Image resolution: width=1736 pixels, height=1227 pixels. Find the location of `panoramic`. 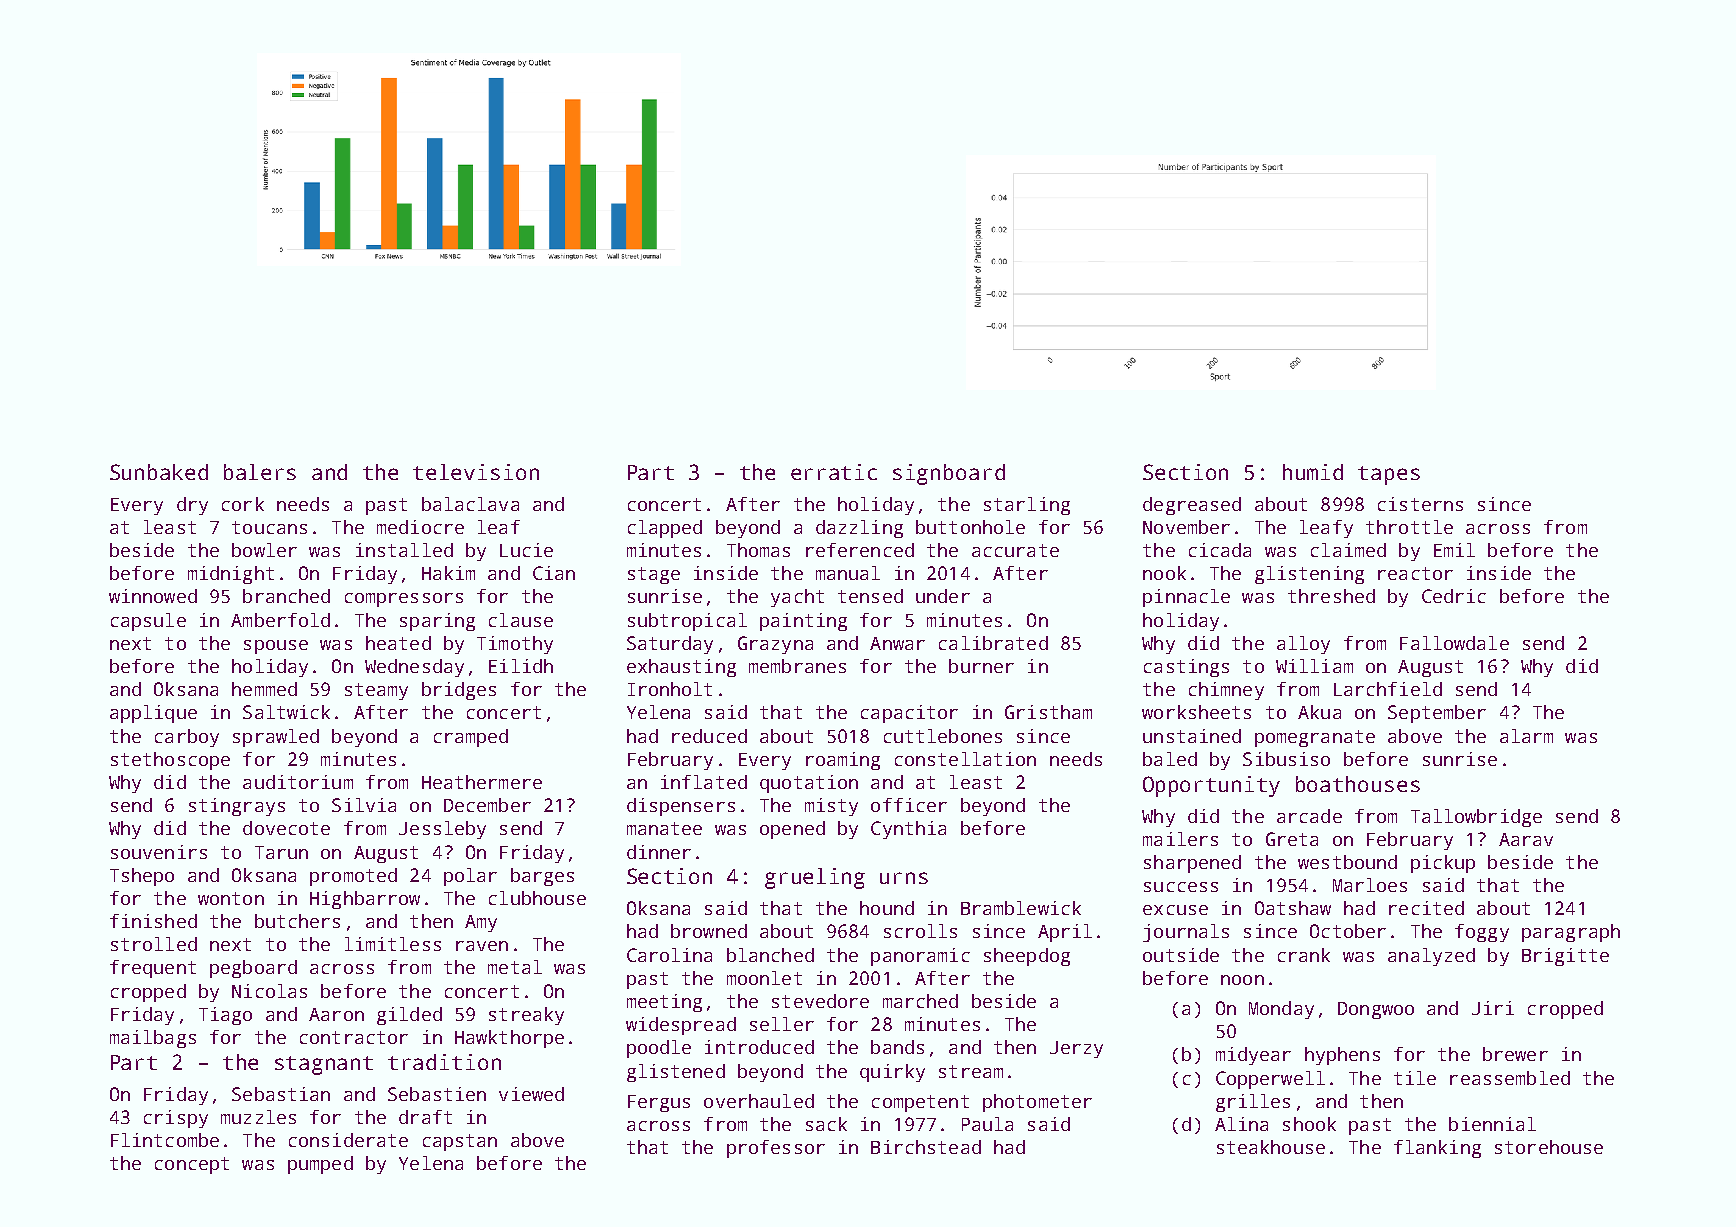

panoramic is located at coordinates (920, 957).
